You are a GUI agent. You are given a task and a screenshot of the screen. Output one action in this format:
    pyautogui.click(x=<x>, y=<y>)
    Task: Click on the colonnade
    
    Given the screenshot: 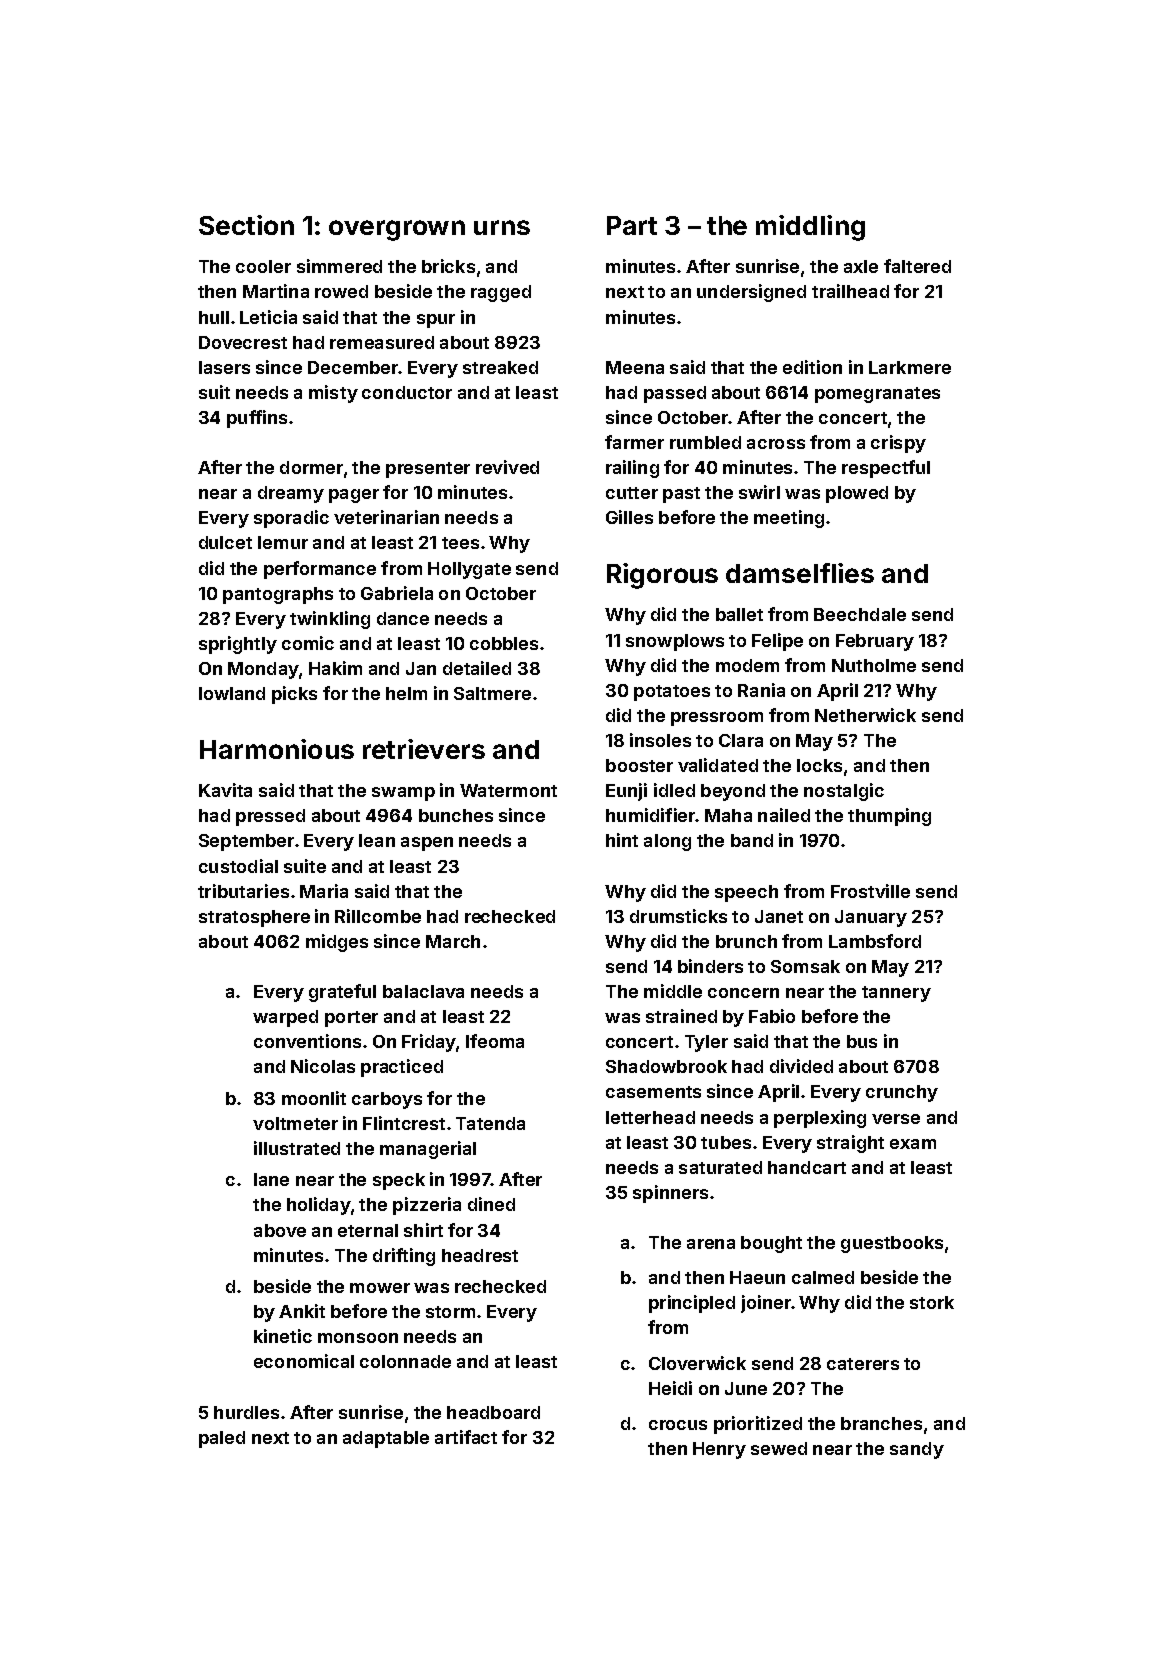 What is the action you would take?
    pyautogui.click(x=405, y=1361)
